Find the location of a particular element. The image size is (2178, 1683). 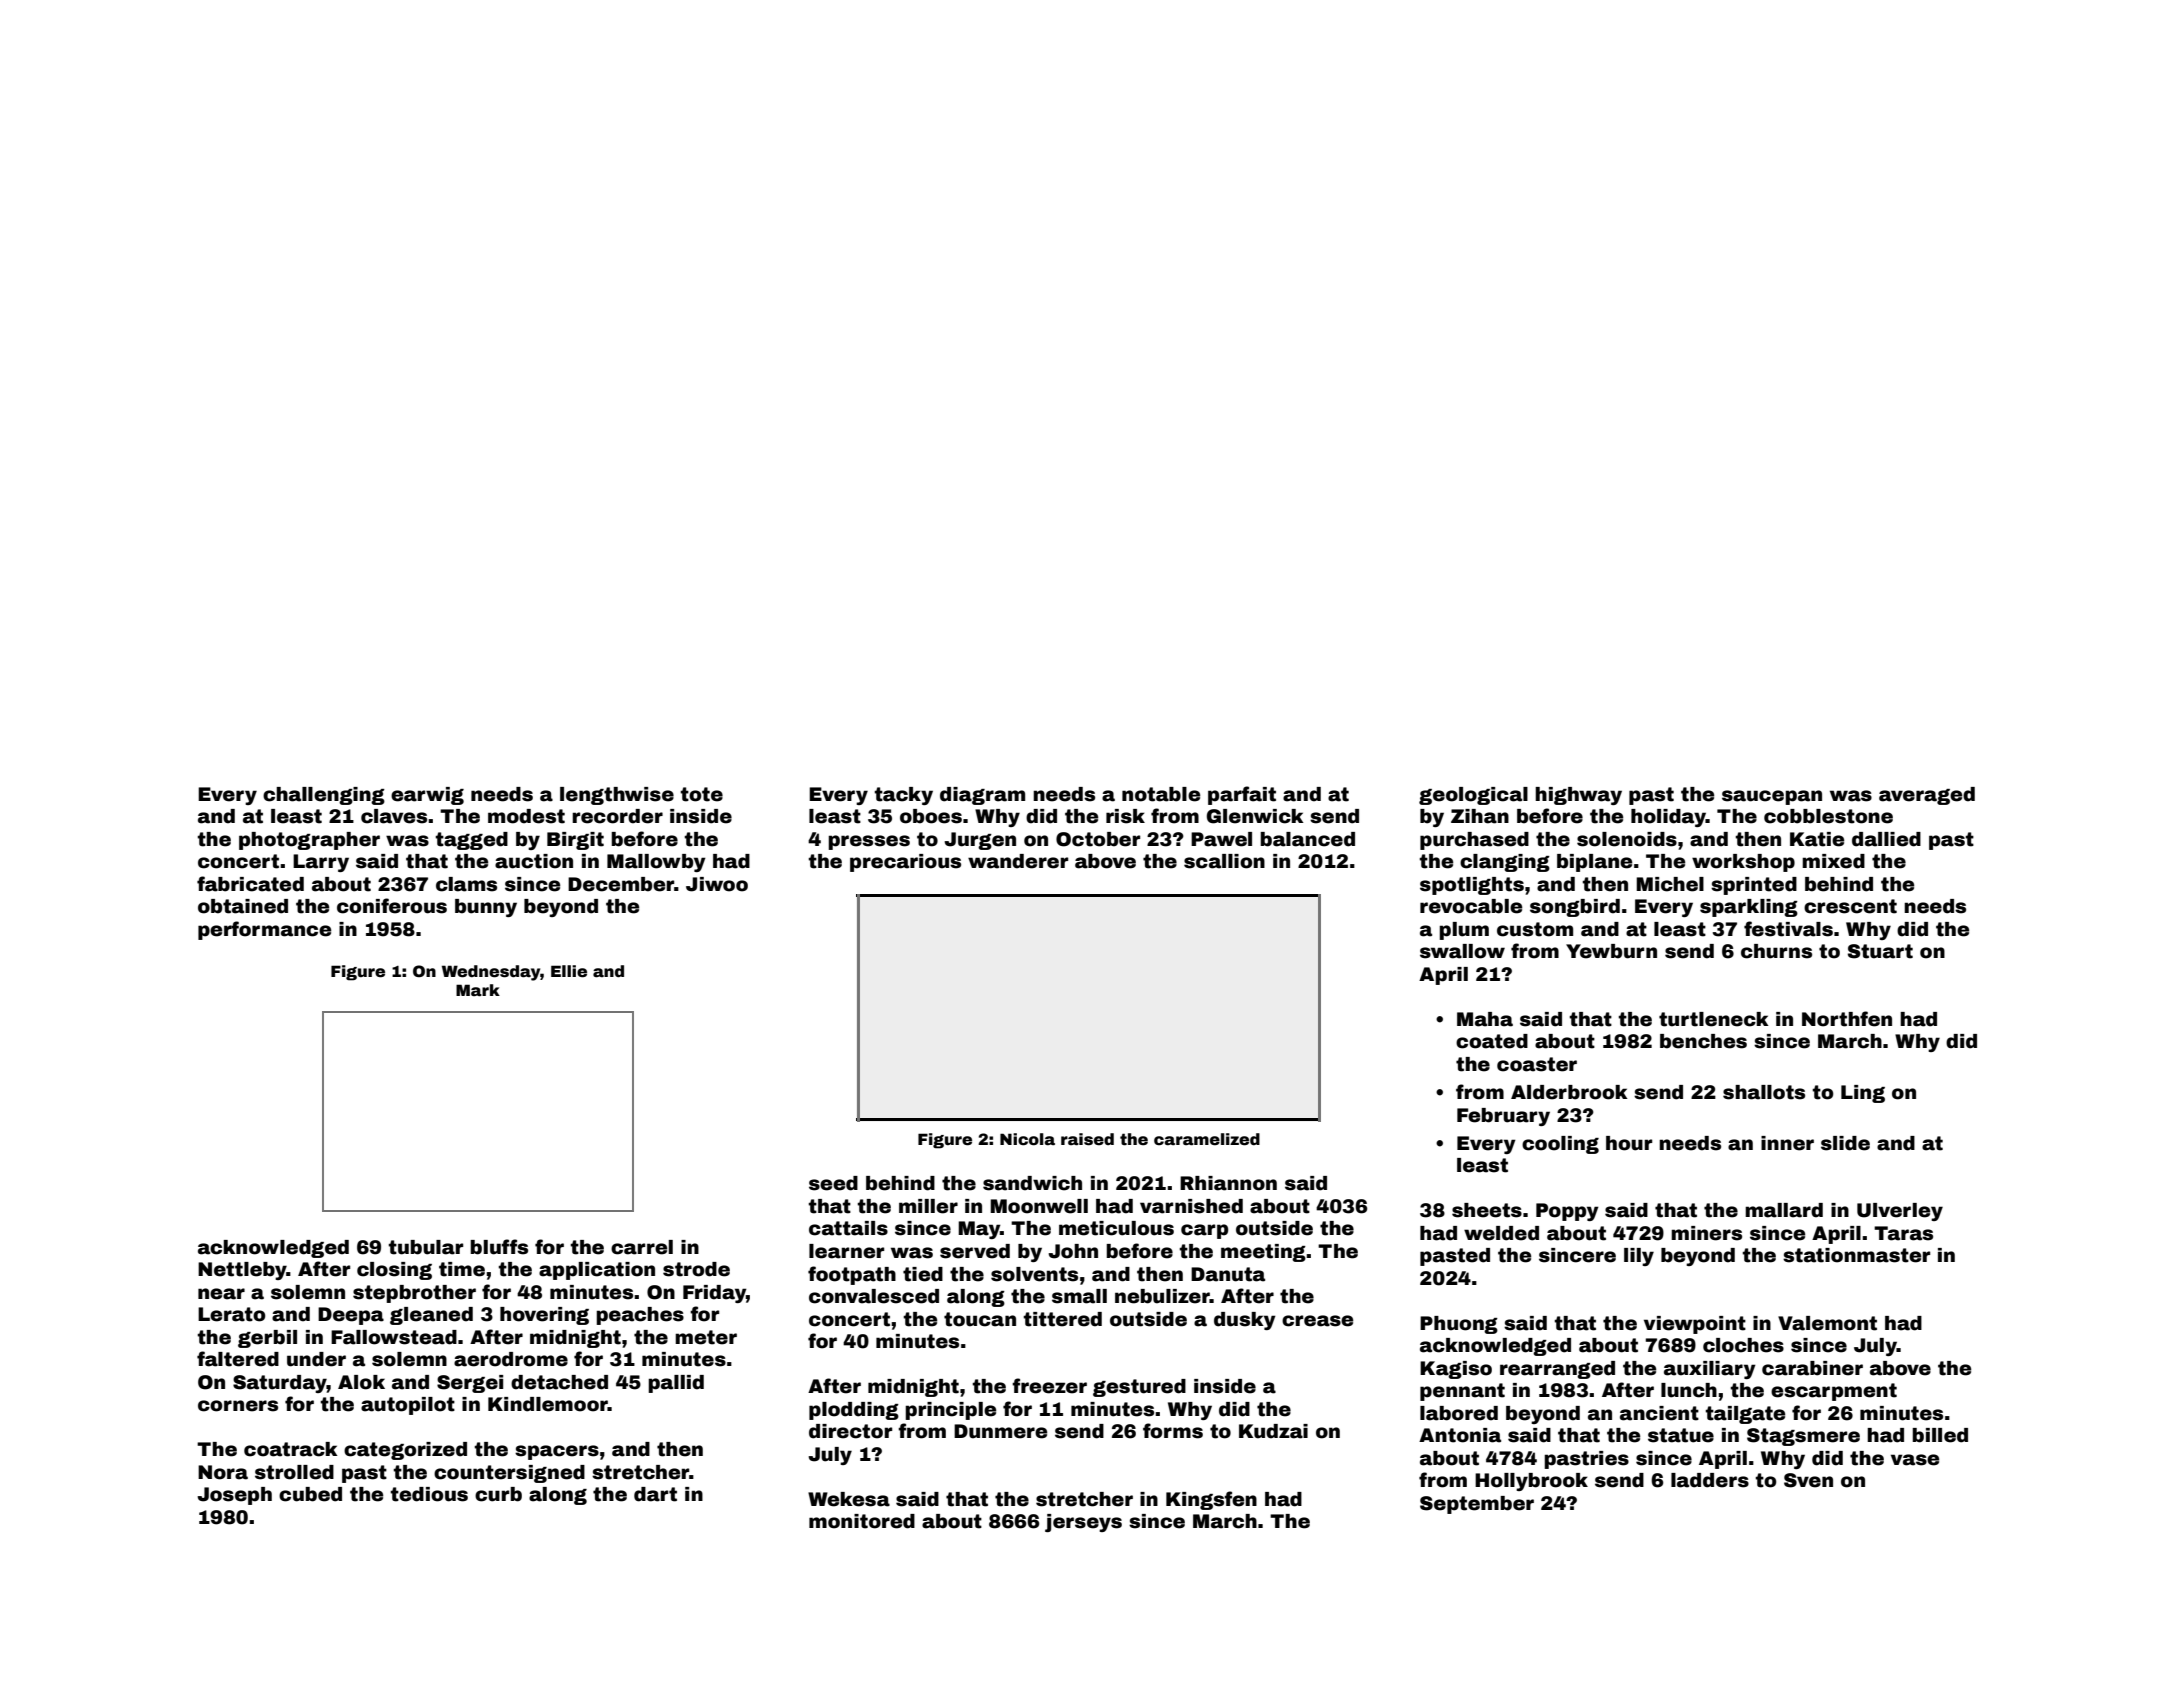

bluffs is located at coordinates (499, 1247).
